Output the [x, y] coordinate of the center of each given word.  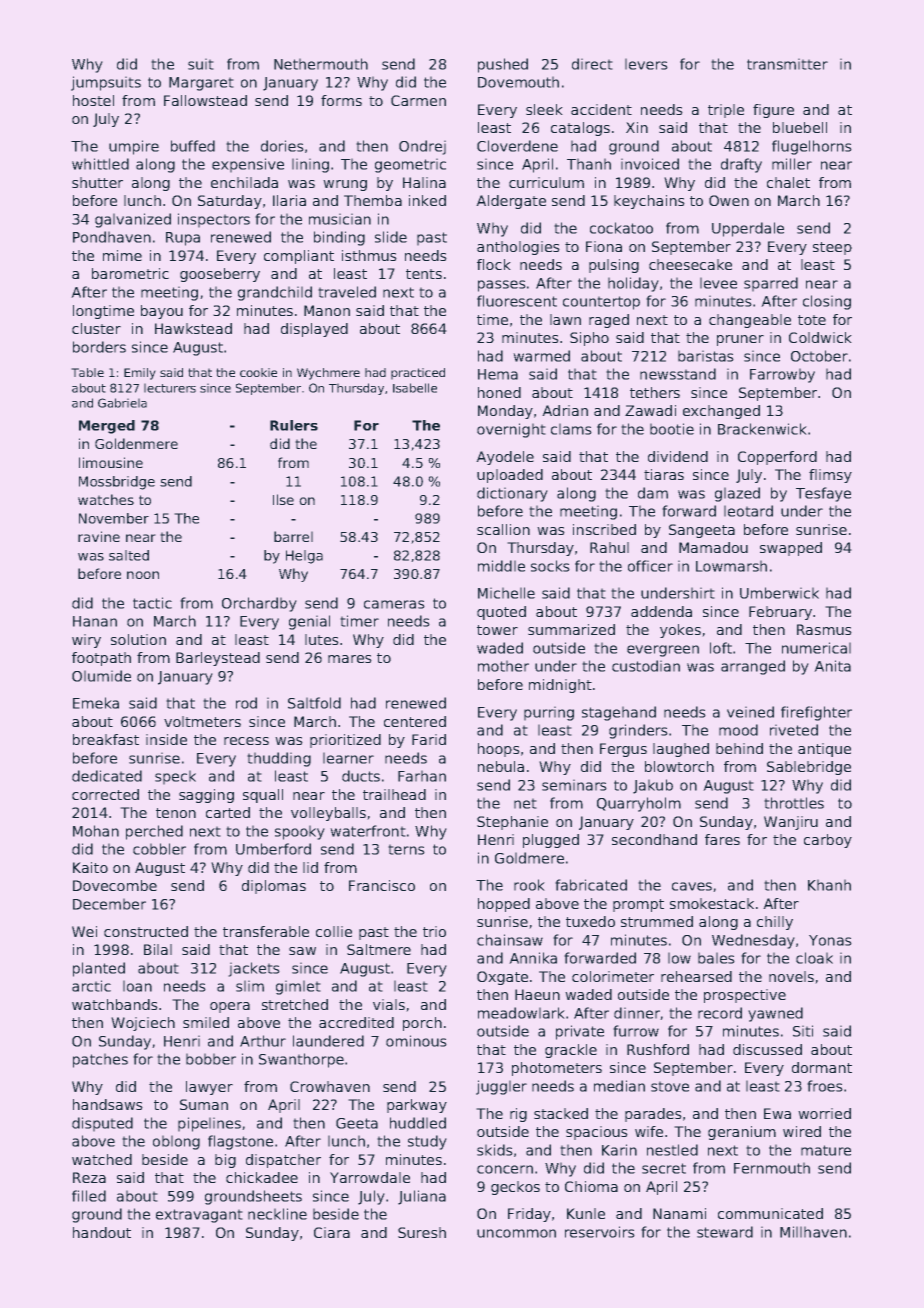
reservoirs [600, 1232]
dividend [678, 456]
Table [87, 372]
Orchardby [259, 604]
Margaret [201, 84]
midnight [560, 686]
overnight [511, 430]
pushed [503, 65]
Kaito [90, 867]
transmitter [787, 64]
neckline [277, 1214]
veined [750, 712]
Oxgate [502, 978]
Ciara [332, 1232]
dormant [822, 1067]
